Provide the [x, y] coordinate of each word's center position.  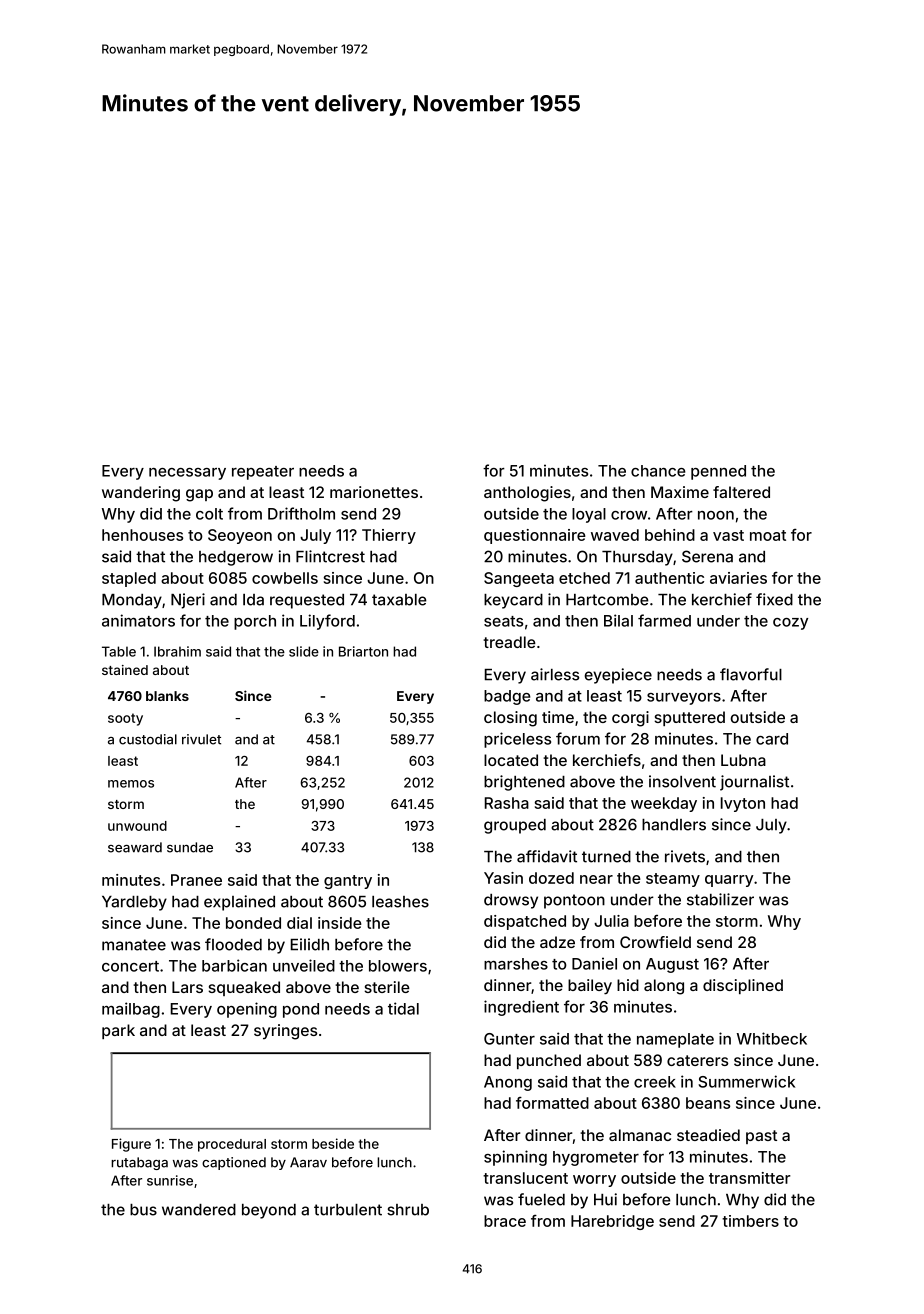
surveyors [684, 699]
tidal [403, 1008]
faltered [741, 492]
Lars [187, 987]
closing [510, 719]
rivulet [201, 739]
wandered [199, 1210]
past [761, 1137]
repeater [263, 473]
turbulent [348, 1210]
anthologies [527, 494]
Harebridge [612, 1222]
